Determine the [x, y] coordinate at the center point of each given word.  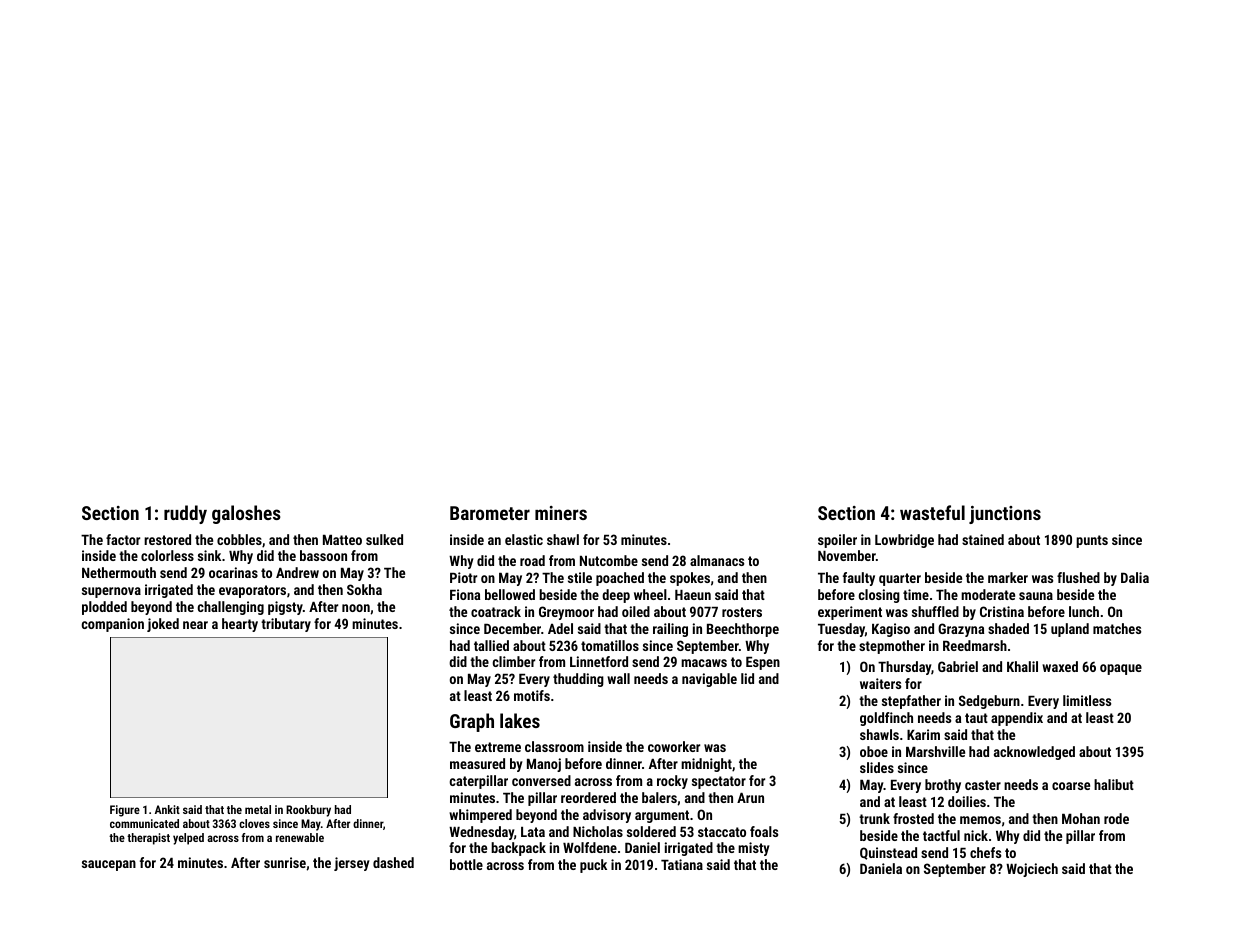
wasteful [932, 512]
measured [477, 763]
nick [976, 835]
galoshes [246, 514]
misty [754, 849]
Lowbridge [904, 541]
